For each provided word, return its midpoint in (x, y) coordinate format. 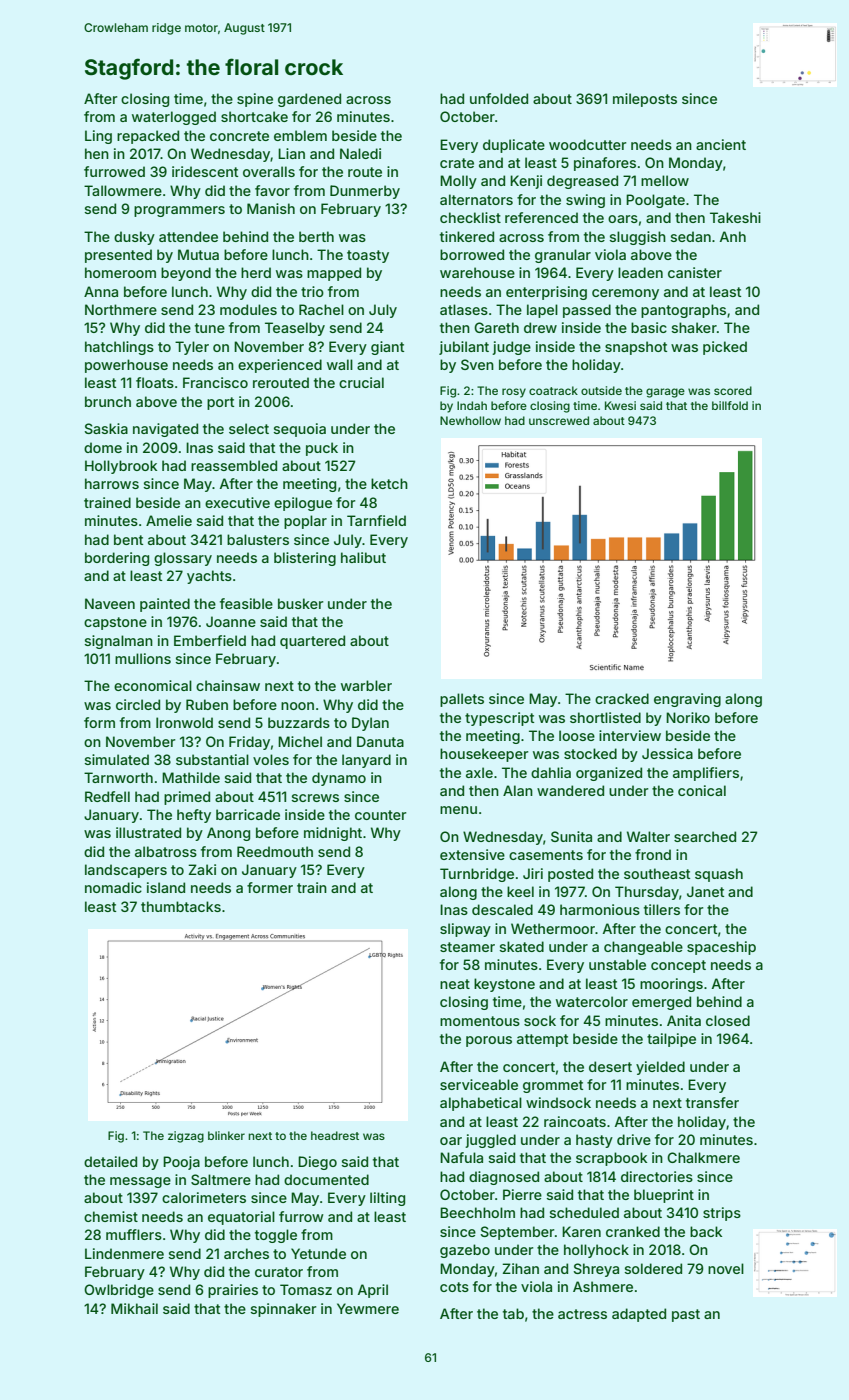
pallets (462, 700)
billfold (730, 405)
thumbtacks (181, 906)
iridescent (205, 171)
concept (678, 966)
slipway (465, 930)
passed (587, 311)
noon (297, 706)
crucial (361, 382)
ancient (721, 144)
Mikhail (134, 1308)
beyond (186, 274)
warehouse (477, 272)
